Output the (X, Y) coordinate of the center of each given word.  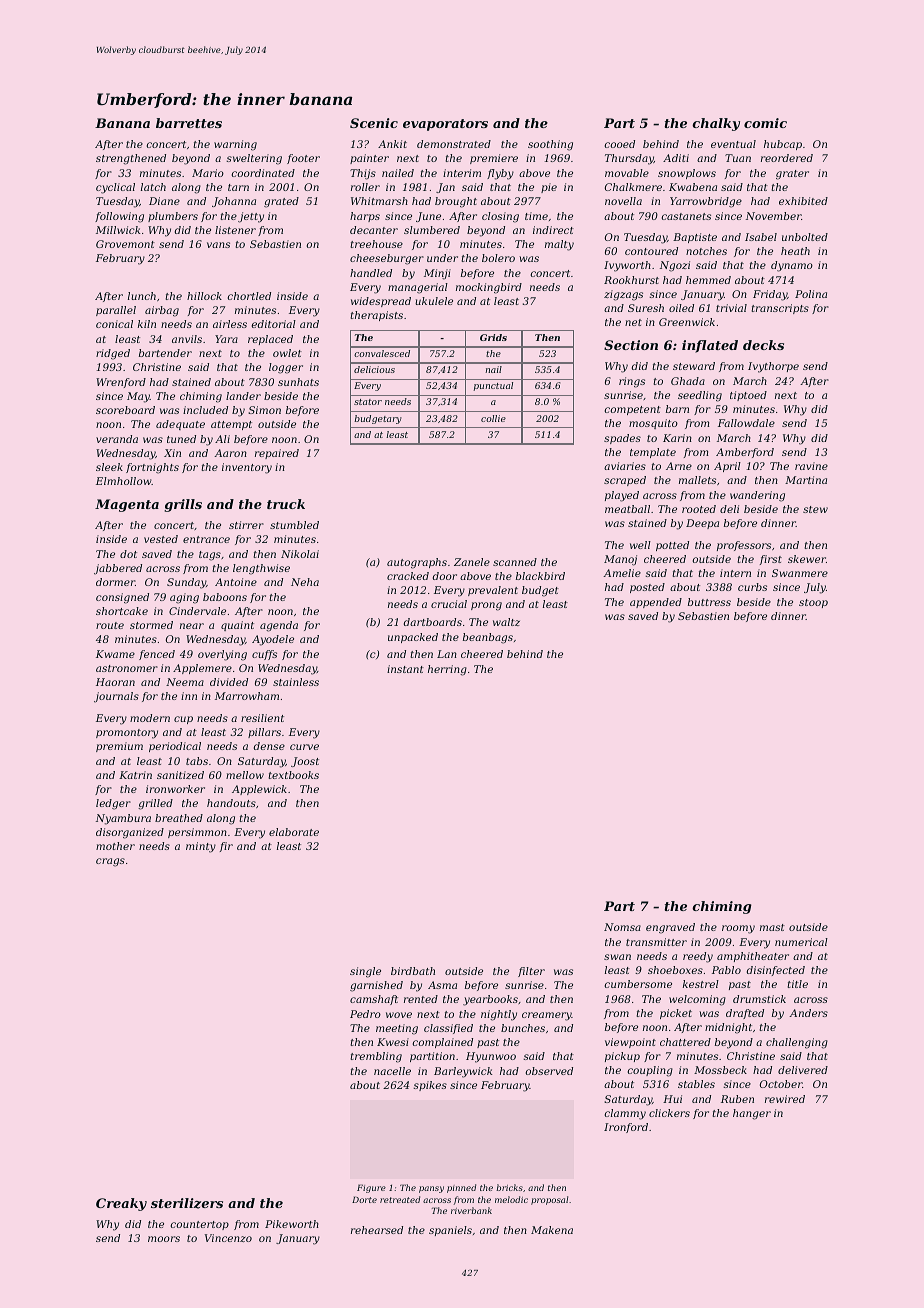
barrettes (189, 123)
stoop (813, 603)
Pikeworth (292, 1224)
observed (549, 1071)
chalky (716, 124)
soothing (550, 145)
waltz (506, 622)
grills (183, 505)
